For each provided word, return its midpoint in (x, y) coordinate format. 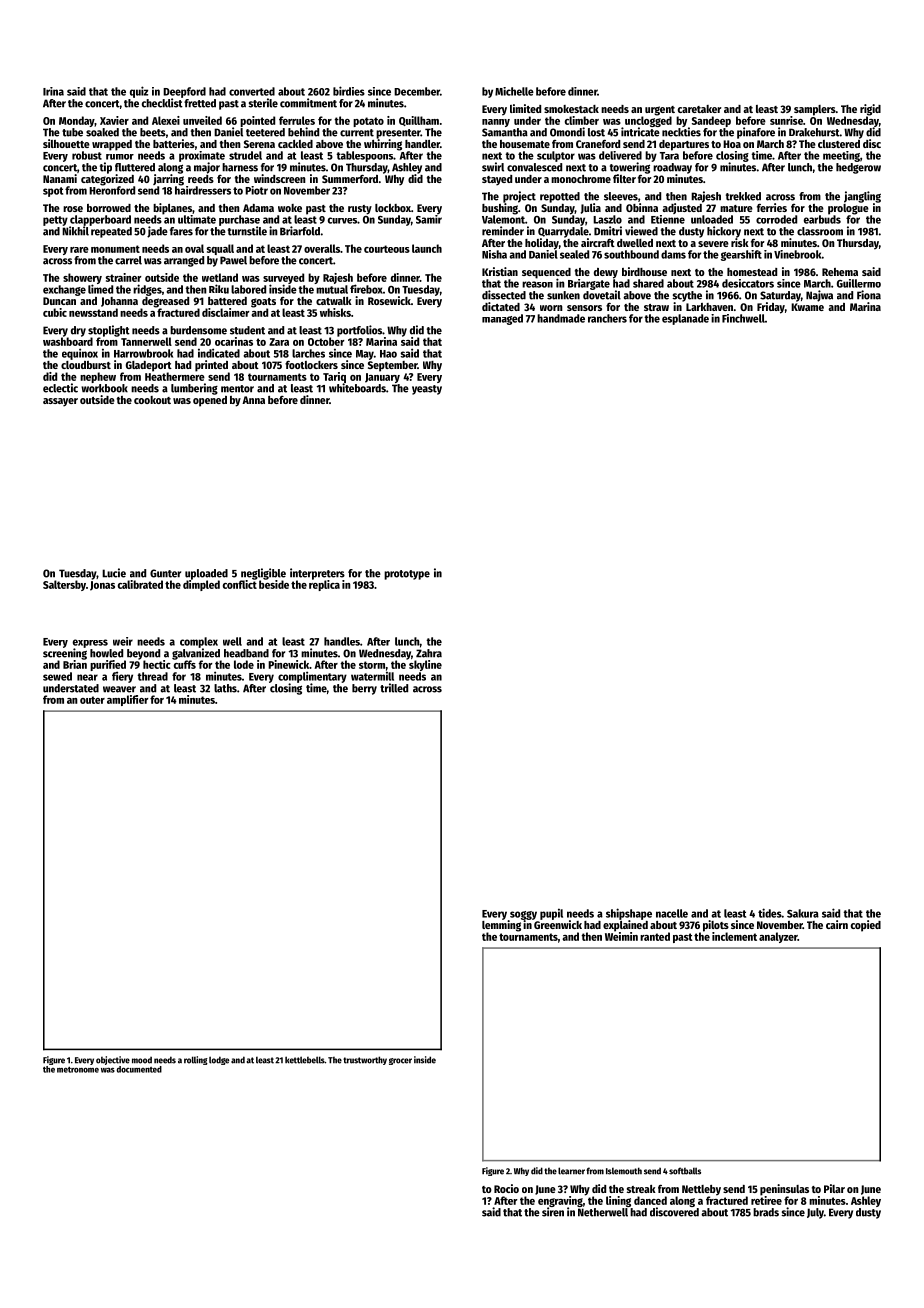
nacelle (672, 913)
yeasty (427, 390)
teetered (265, 132)
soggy (523, 915)
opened (210, 401)
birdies (349, 91)
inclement (734, 936)
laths (225, 688)
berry (364, 689)
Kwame (807, 307)
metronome (78, 1070)
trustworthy (365, 1060)
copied (866, 926)
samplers (815, 110)
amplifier (128, 700)
